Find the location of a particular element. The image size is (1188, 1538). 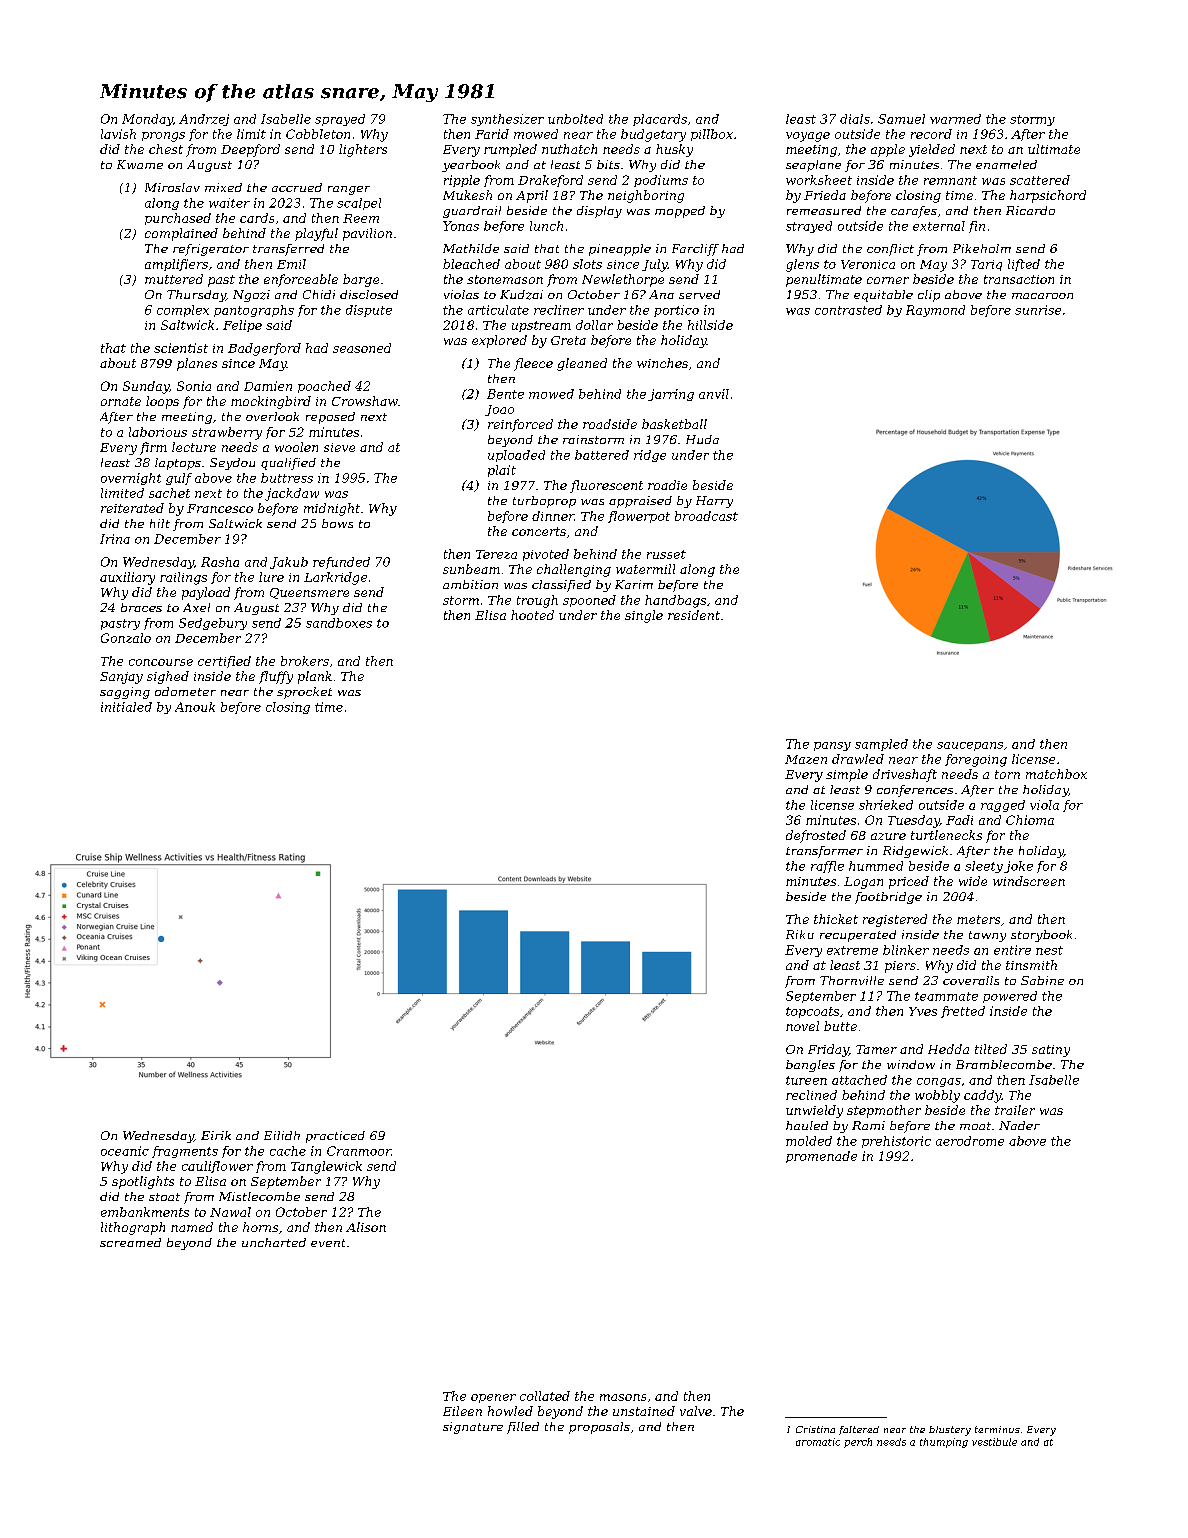

Farid is located at coordinates (492, 134).
